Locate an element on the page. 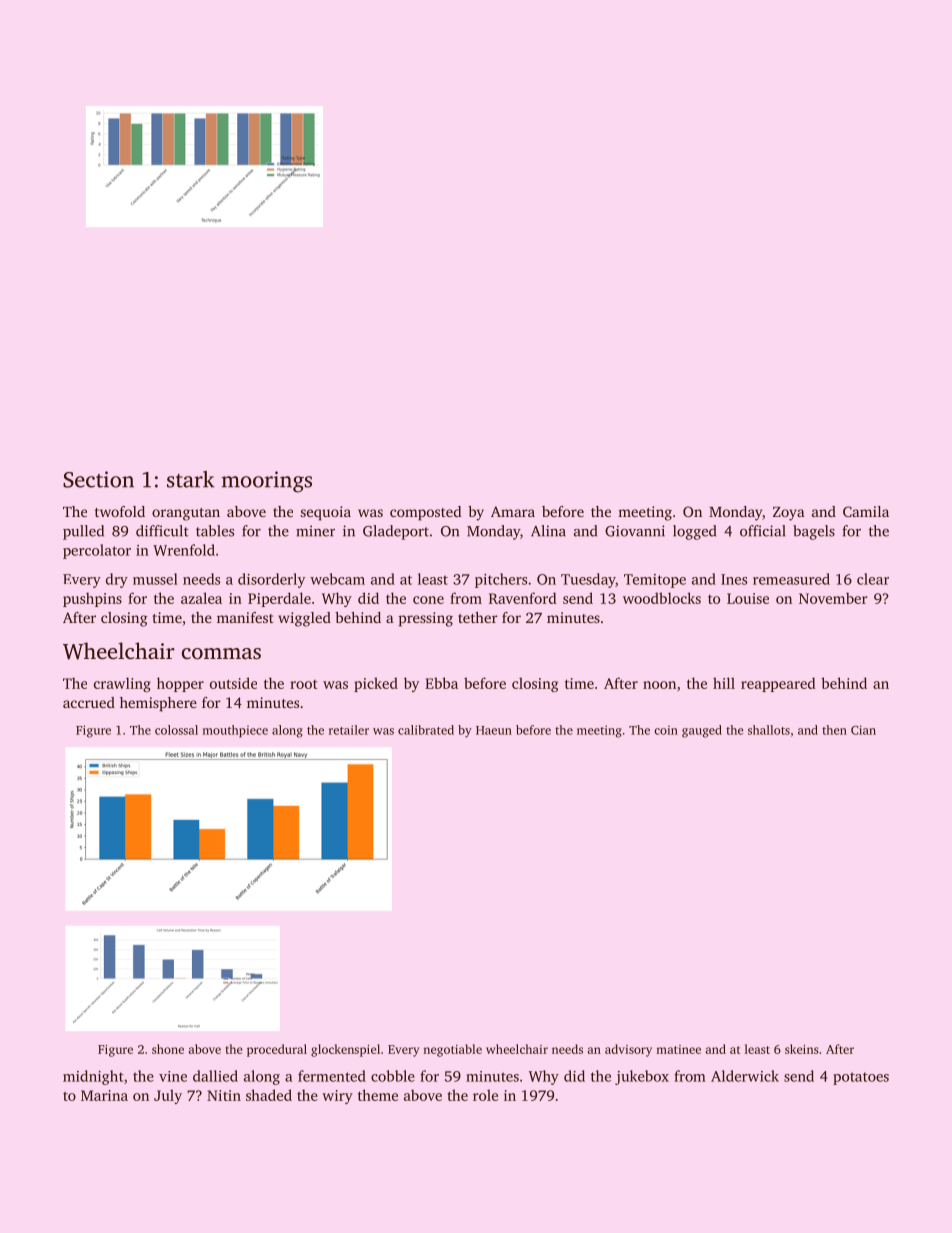 Image resolution: width=952 pixels, height=1233 pixels. shone is located at coordinates (168, 1049).
